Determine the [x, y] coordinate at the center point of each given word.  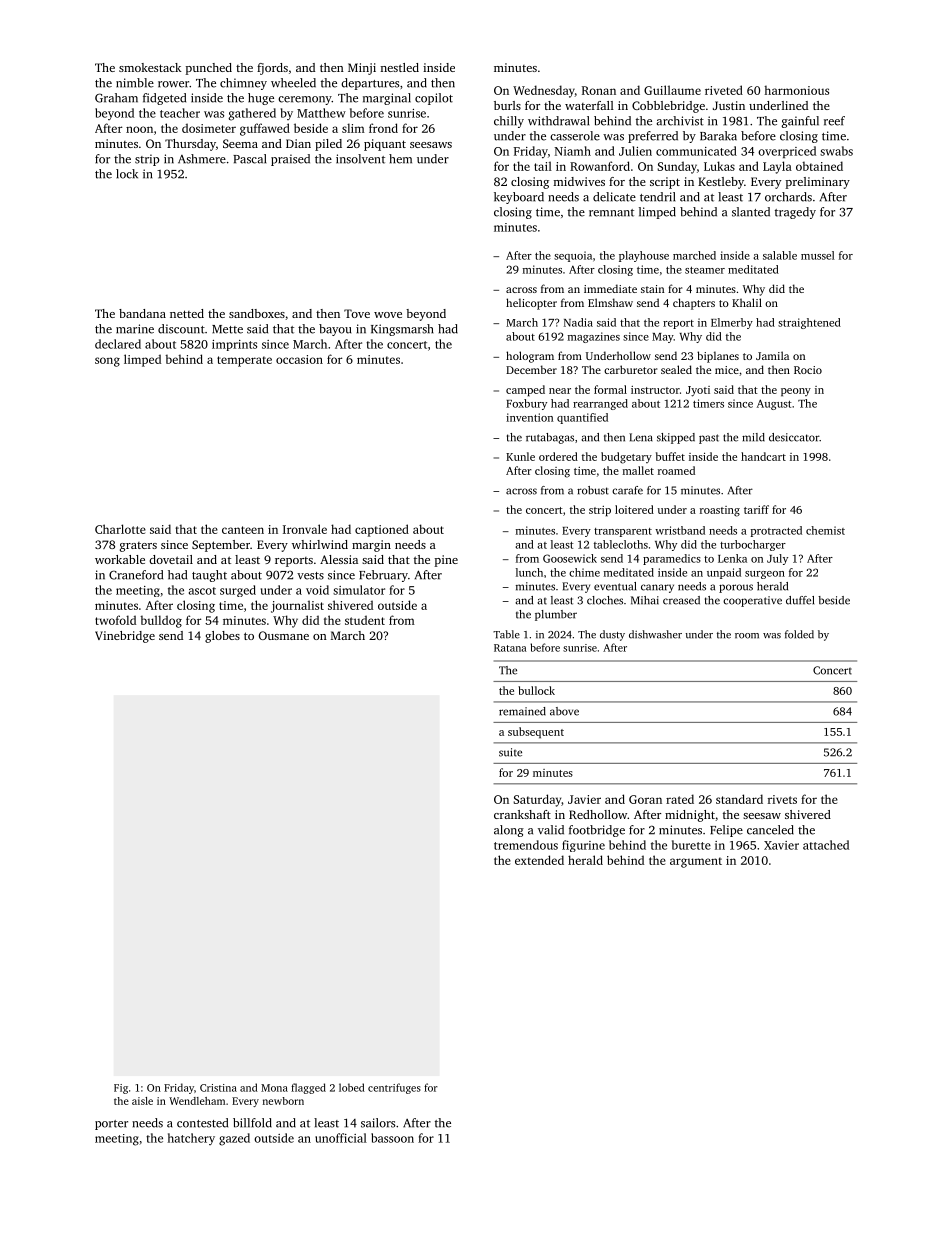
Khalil [747, 302]
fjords [272, 69]
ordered [558, 456]
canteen [243, 530]
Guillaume [672, 90]
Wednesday [544, 91]
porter [111, 1125]
